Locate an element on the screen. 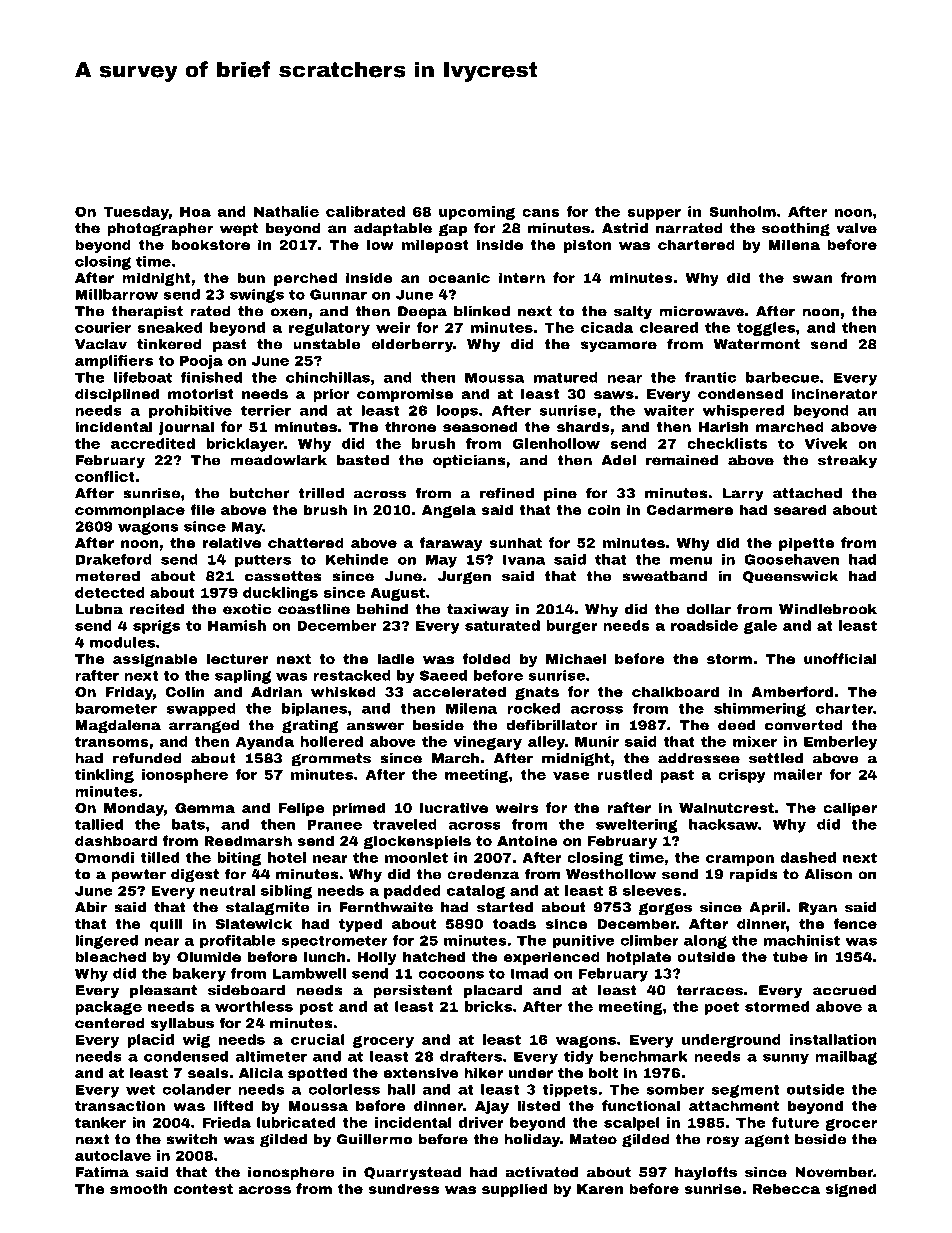  Windlebrook is located at coordinates (828, 609).
